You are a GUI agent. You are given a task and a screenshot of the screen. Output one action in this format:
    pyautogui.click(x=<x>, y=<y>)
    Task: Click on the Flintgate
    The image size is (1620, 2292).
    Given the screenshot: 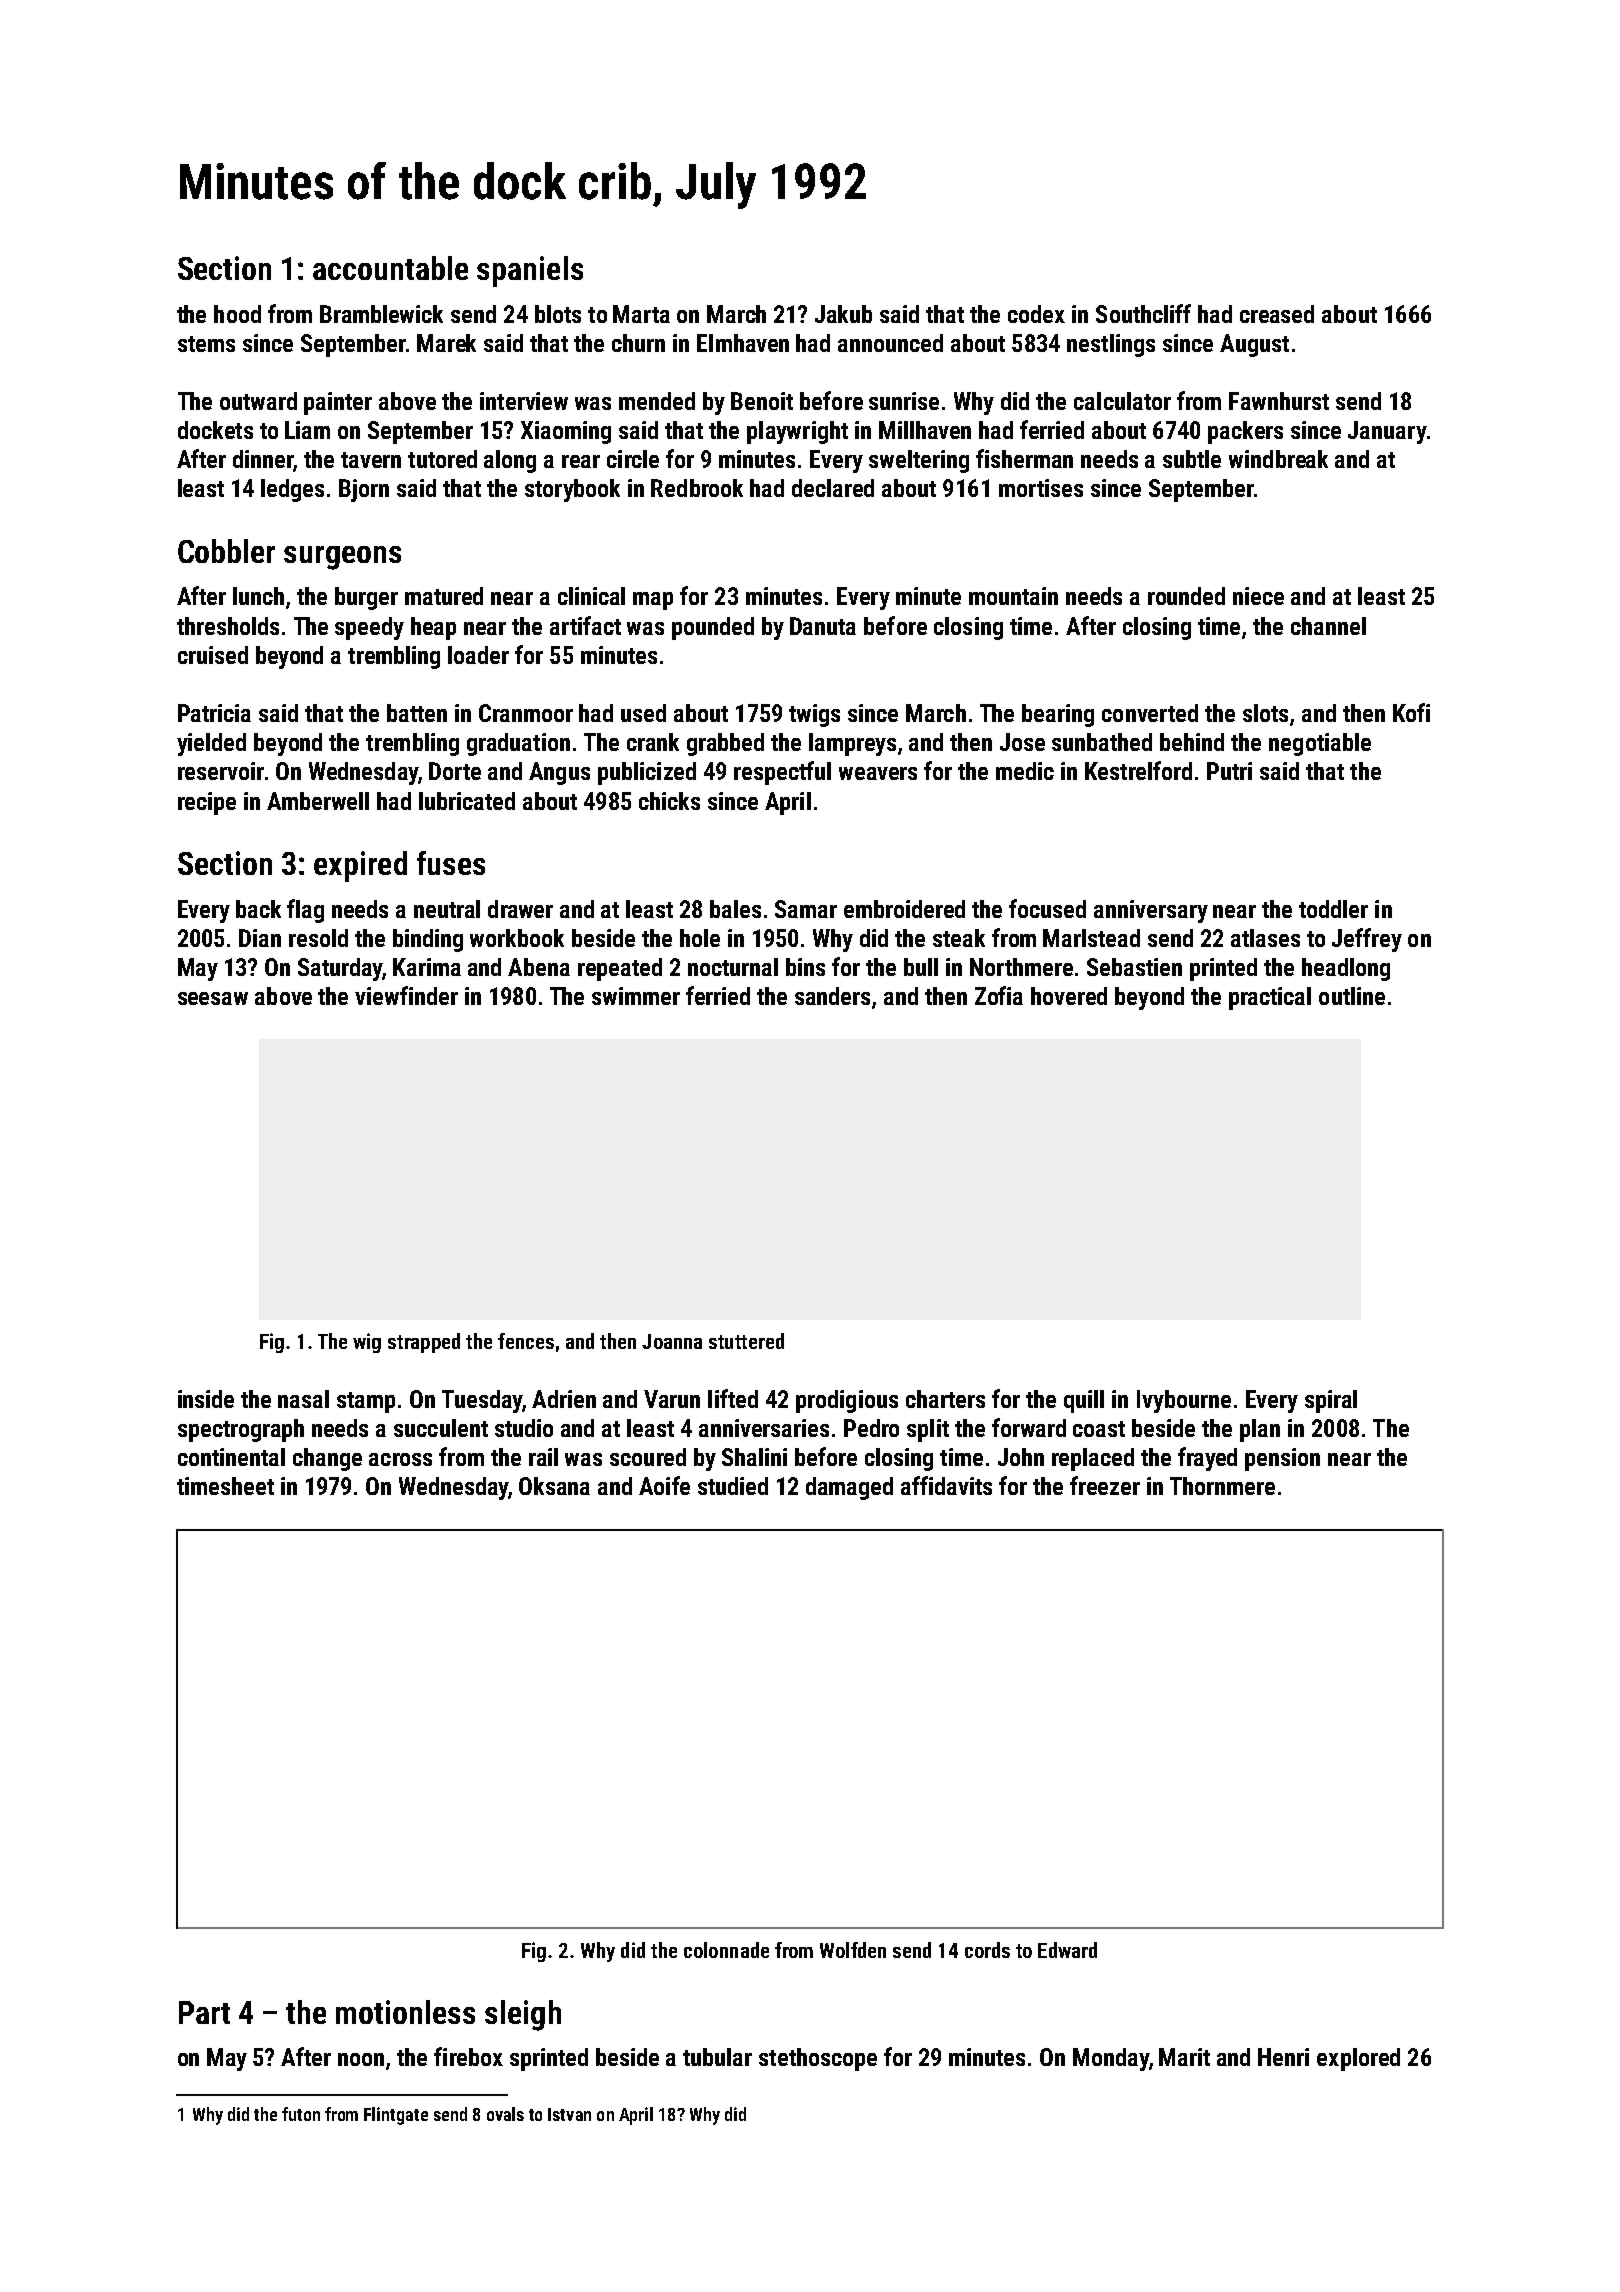 What is the action you would take?
    pyautogui.click(x=396, y=2116)
